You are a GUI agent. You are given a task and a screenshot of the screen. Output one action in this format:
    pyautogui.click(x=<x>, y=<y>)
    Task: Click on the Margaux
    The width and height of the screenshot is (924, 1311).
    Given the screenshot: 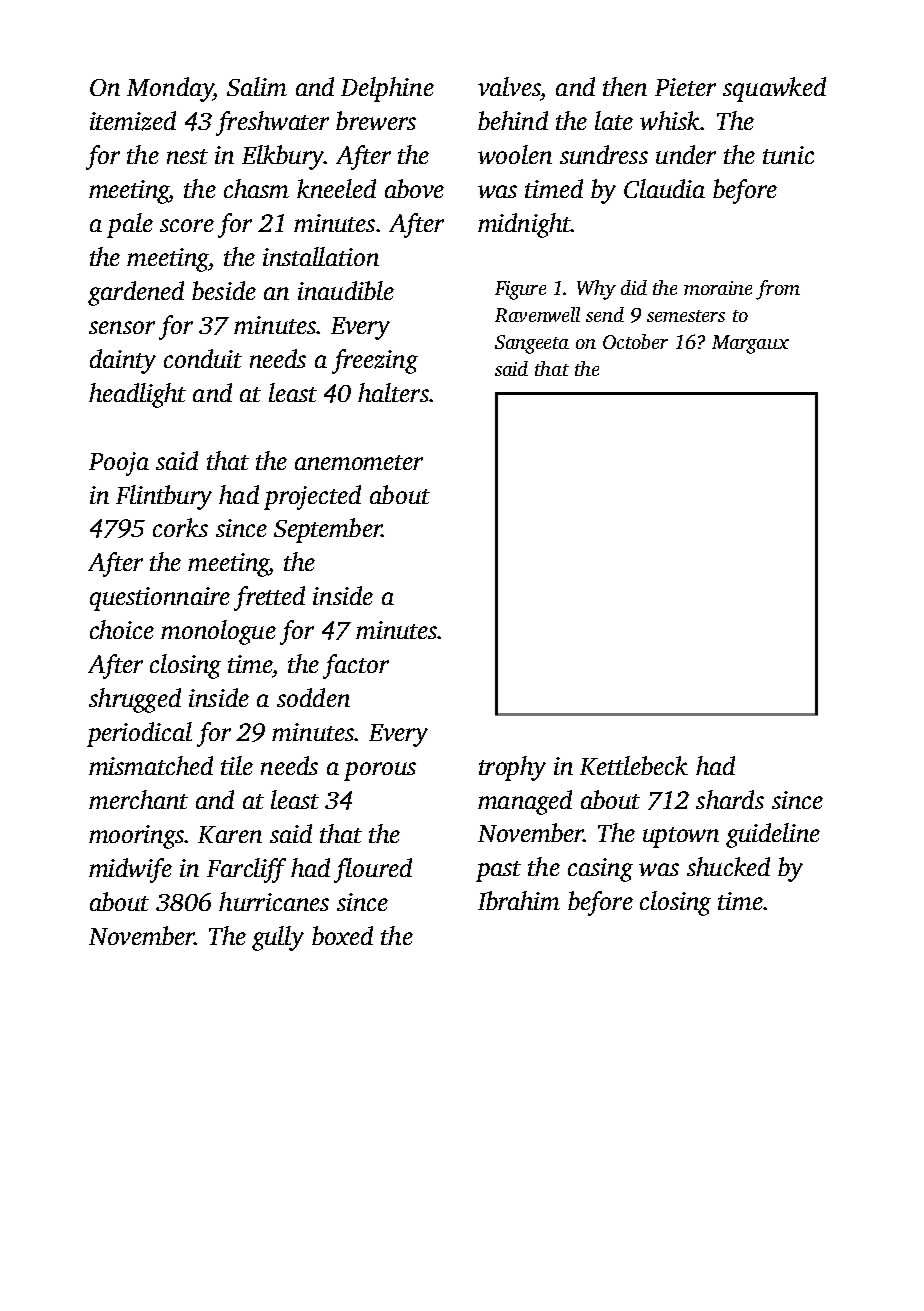 What is the action you would take?
    pyautogui.click(x=750, y=344)
